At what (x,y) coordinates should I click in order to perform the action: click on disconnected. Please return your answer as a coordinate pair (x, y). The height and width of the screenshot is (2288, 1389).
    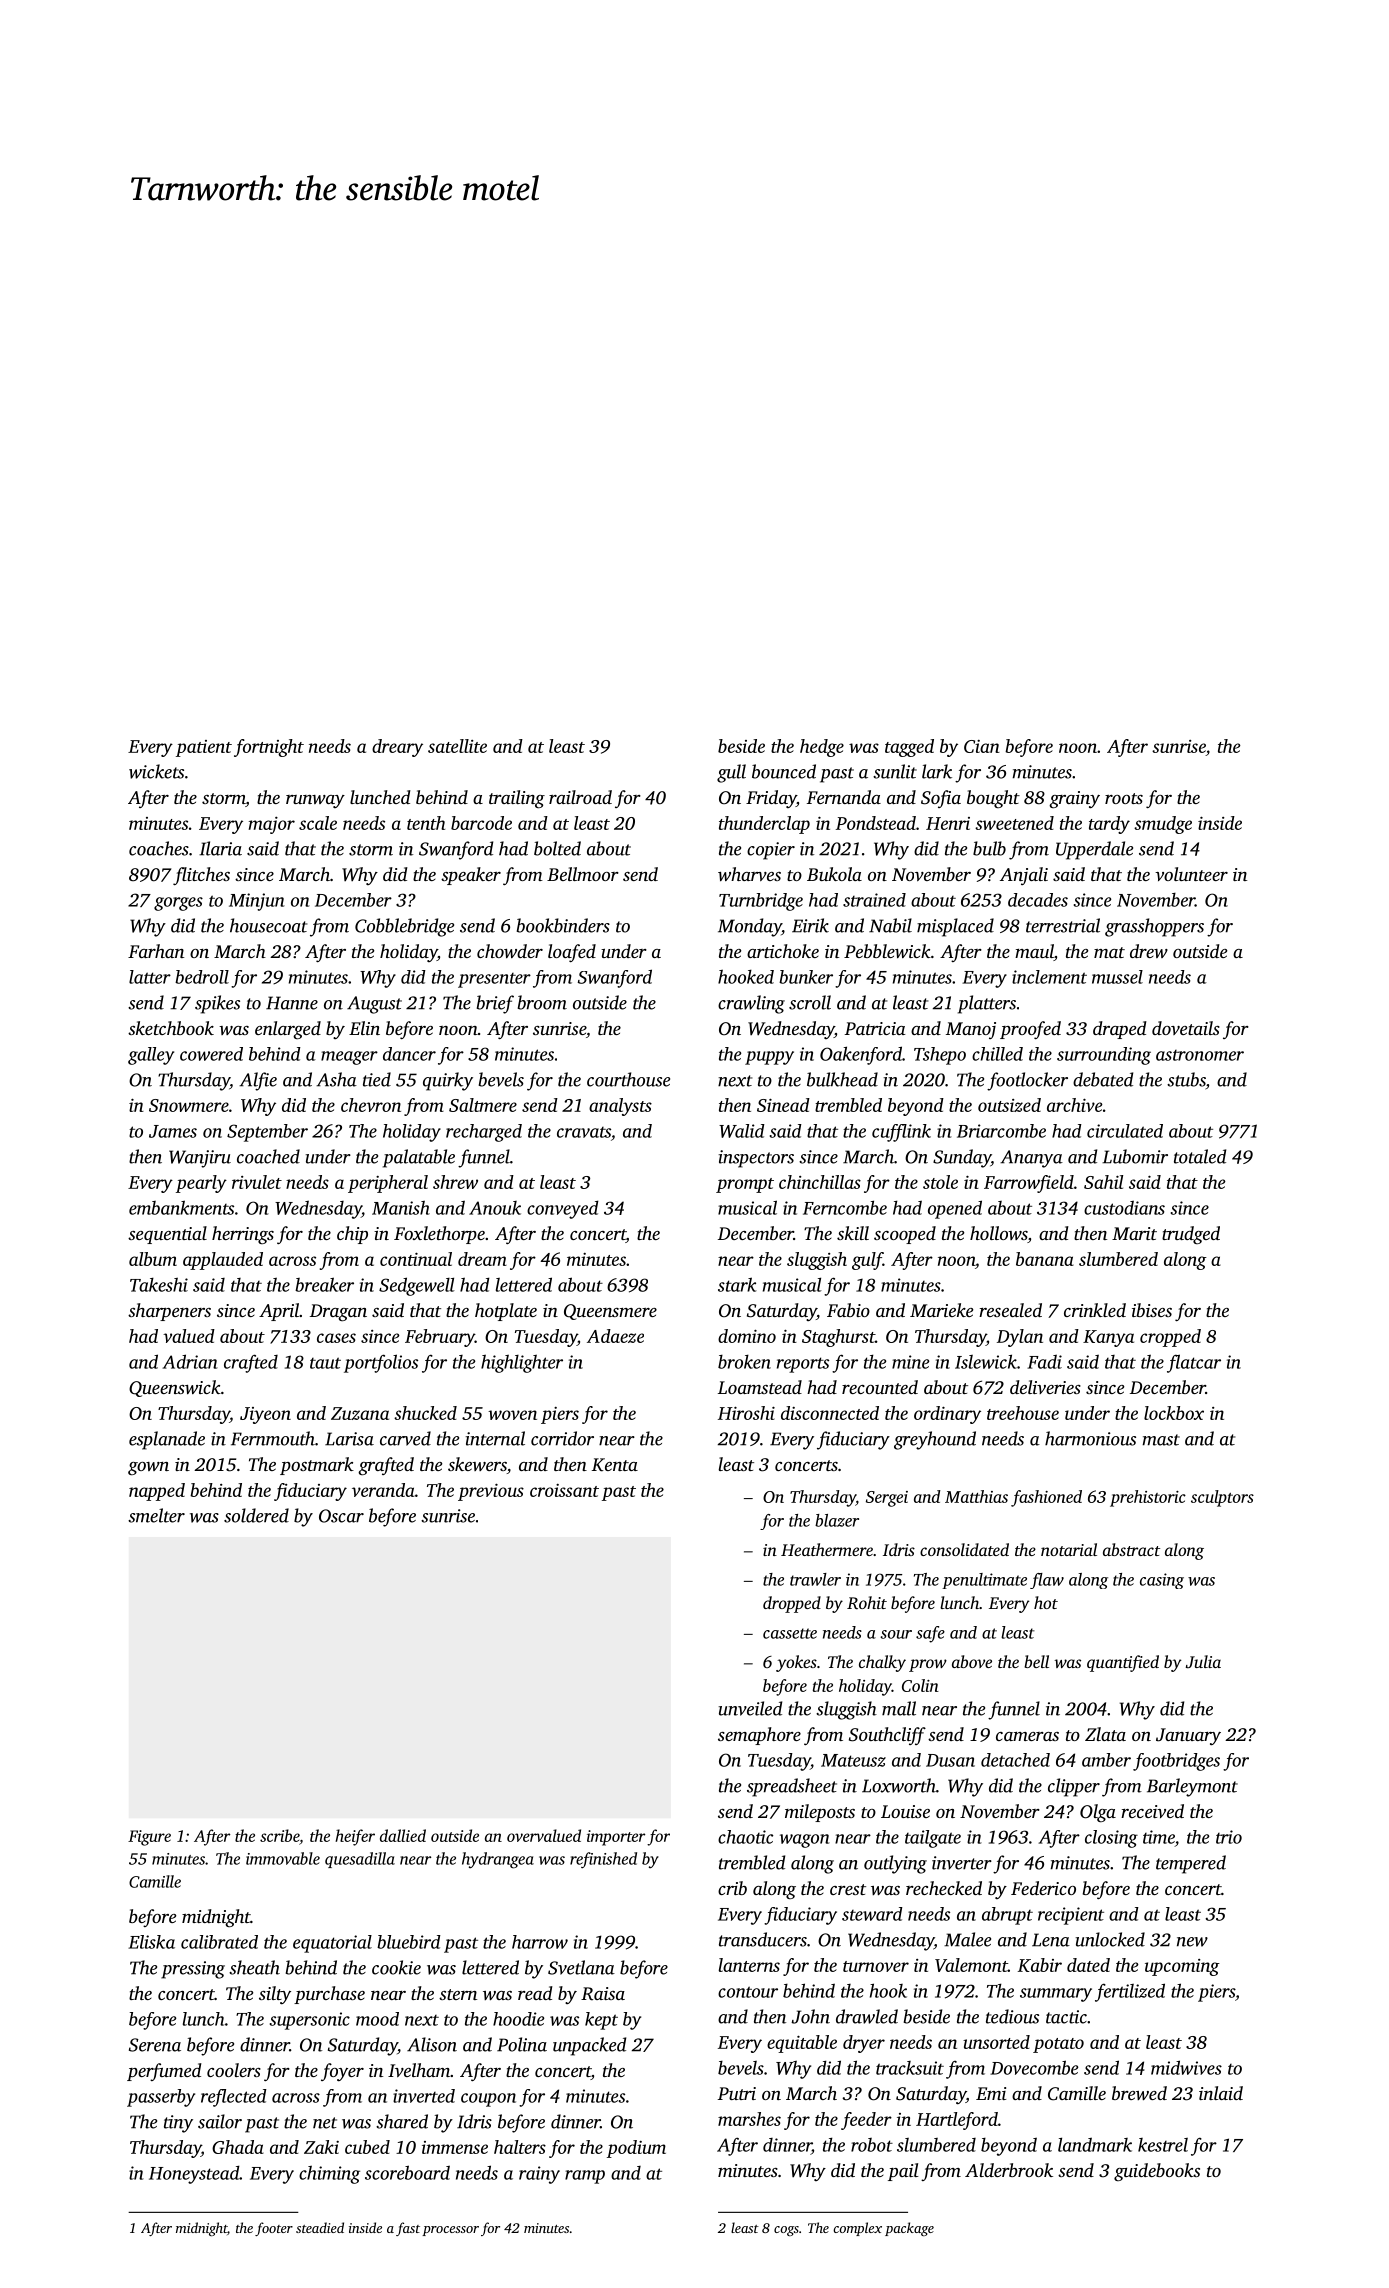
    Looking at the image, I should click on (830, 1413).
